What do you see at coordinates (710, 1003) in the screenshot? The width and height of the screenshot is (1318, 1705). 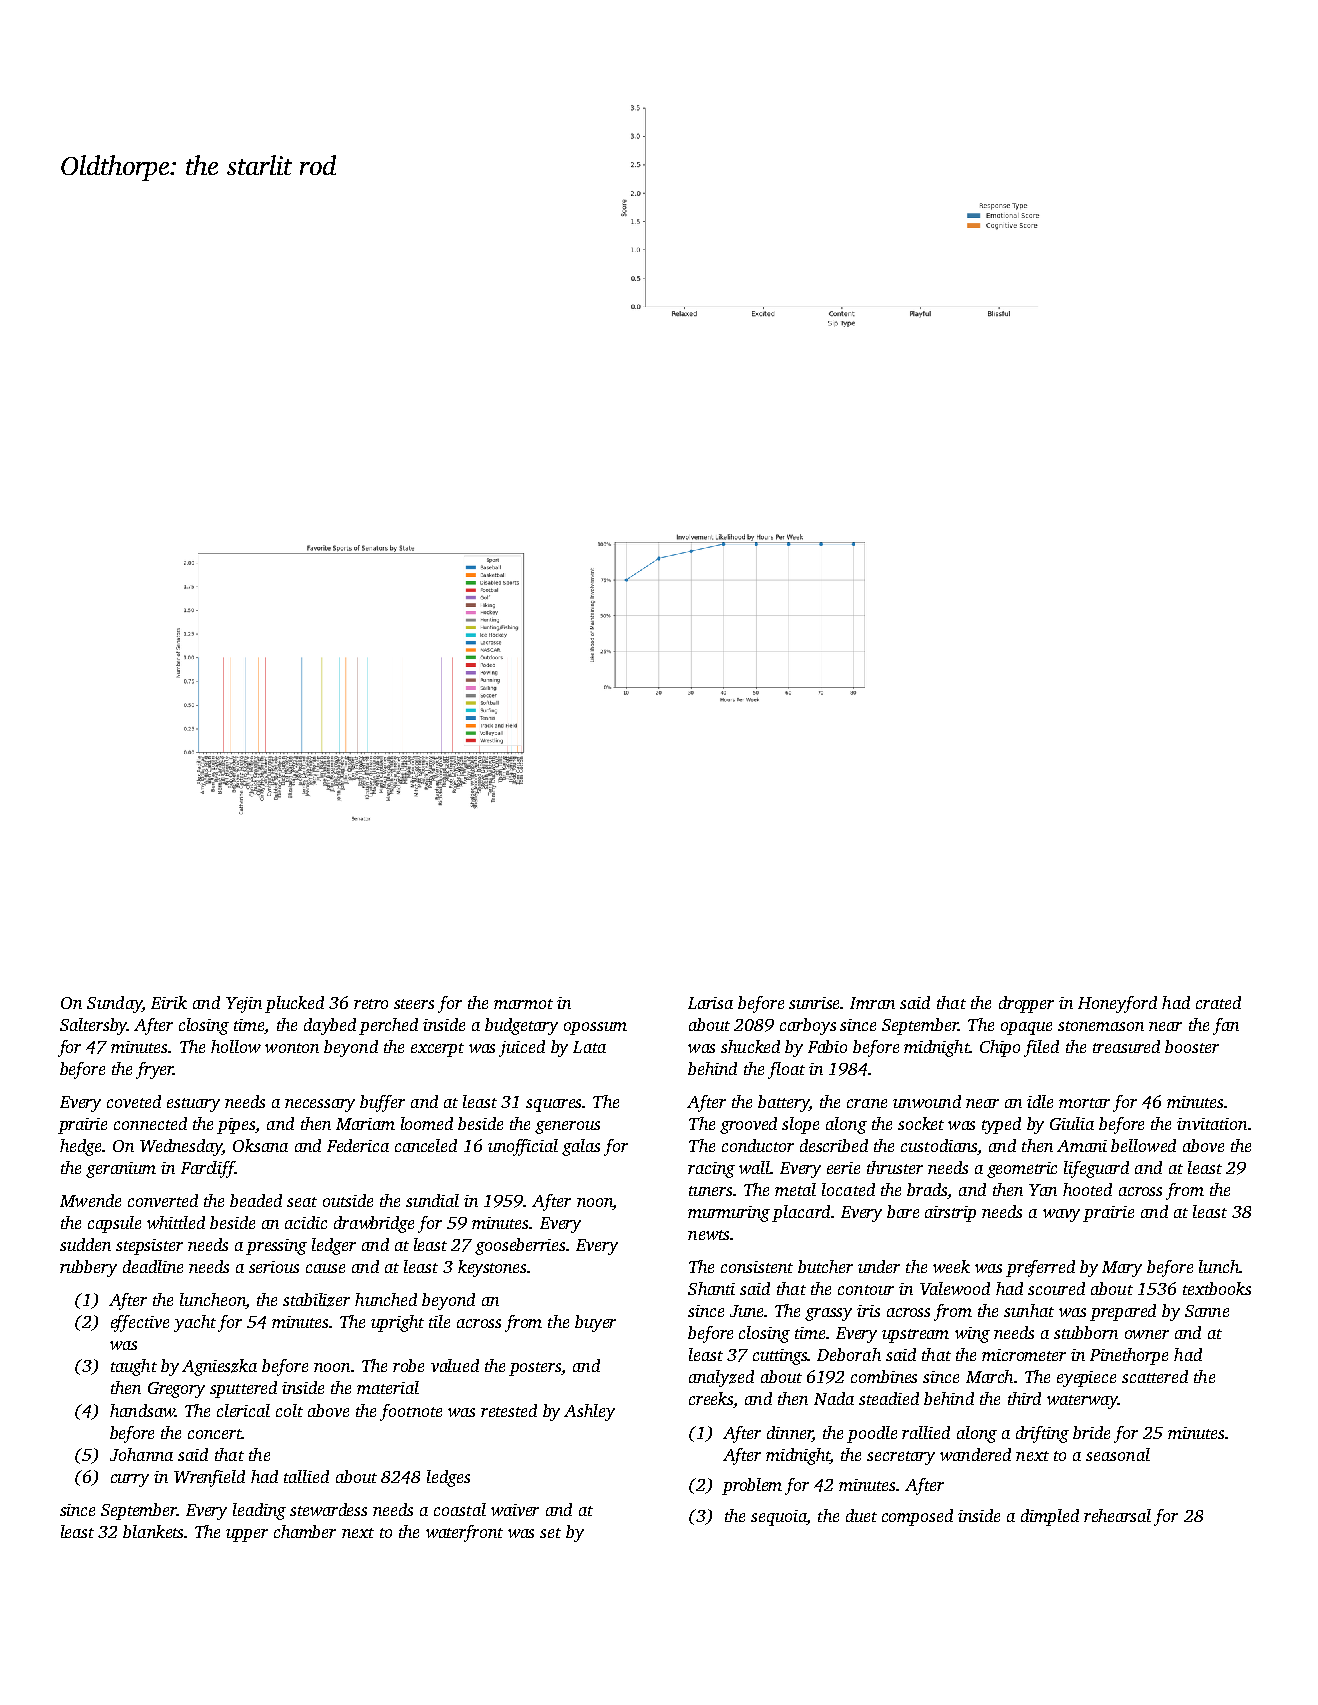 I see `Larisa` at bounding box center [710, 1003].
